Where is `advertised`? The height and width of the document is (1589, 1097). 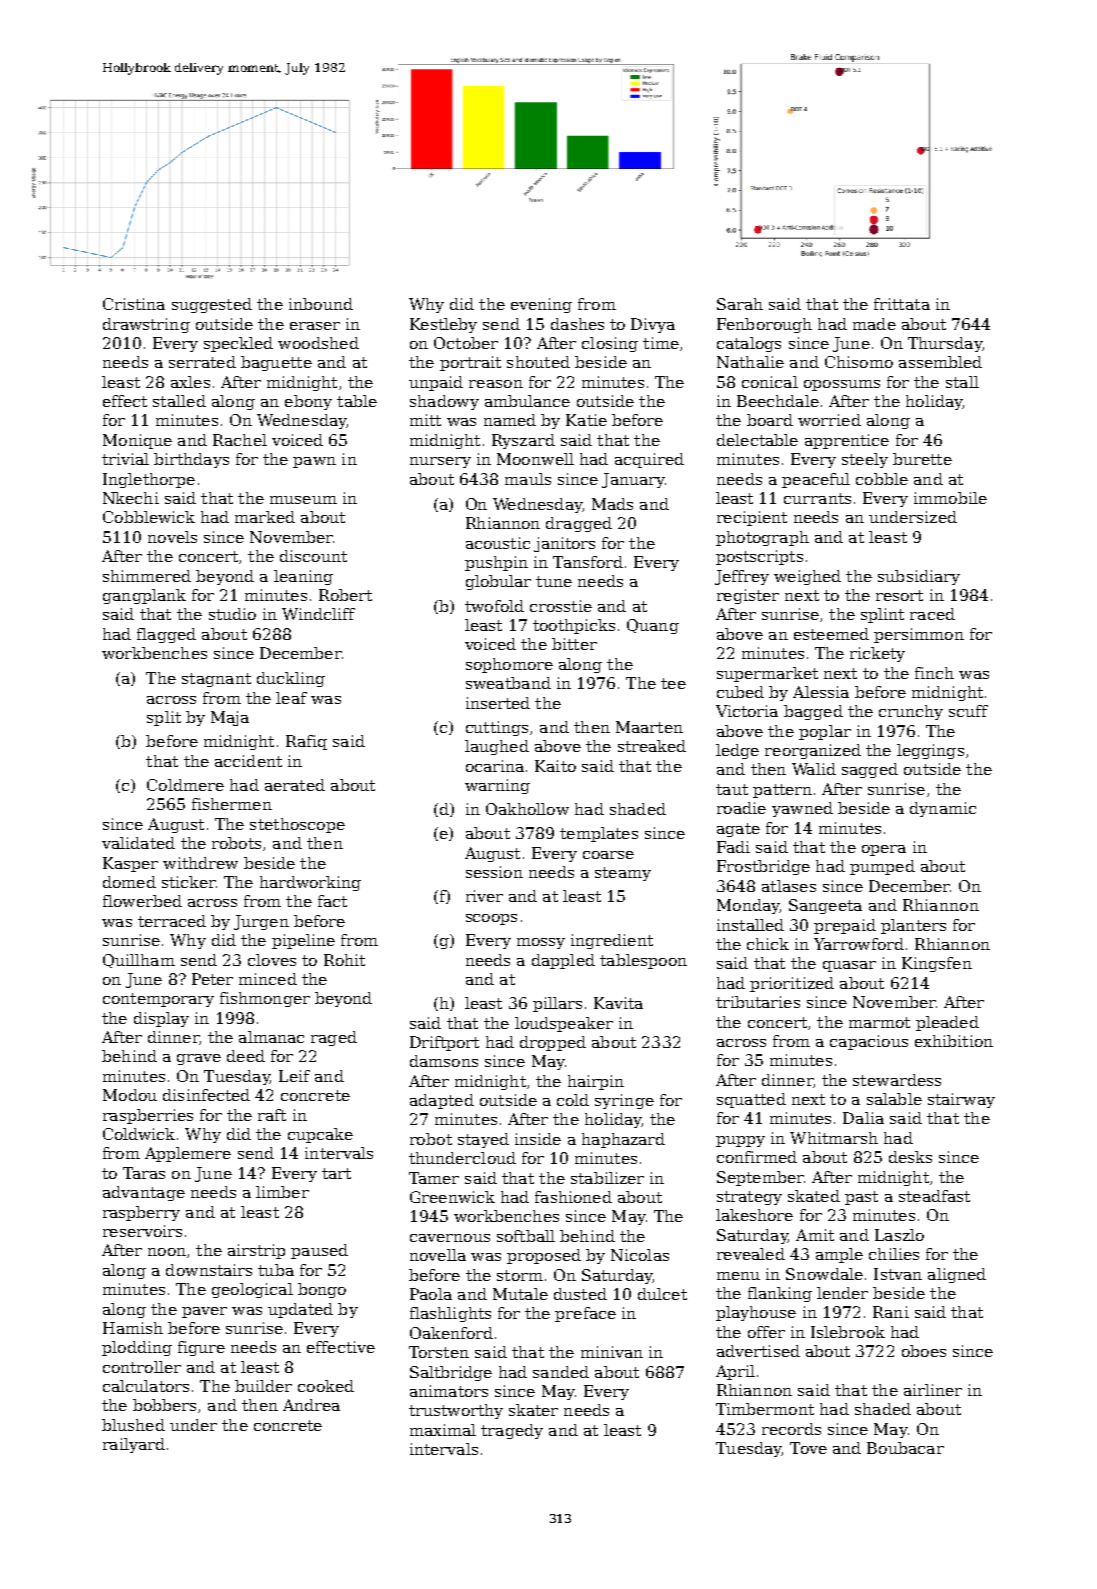
advertised is located at coordinates (758, 1351).
